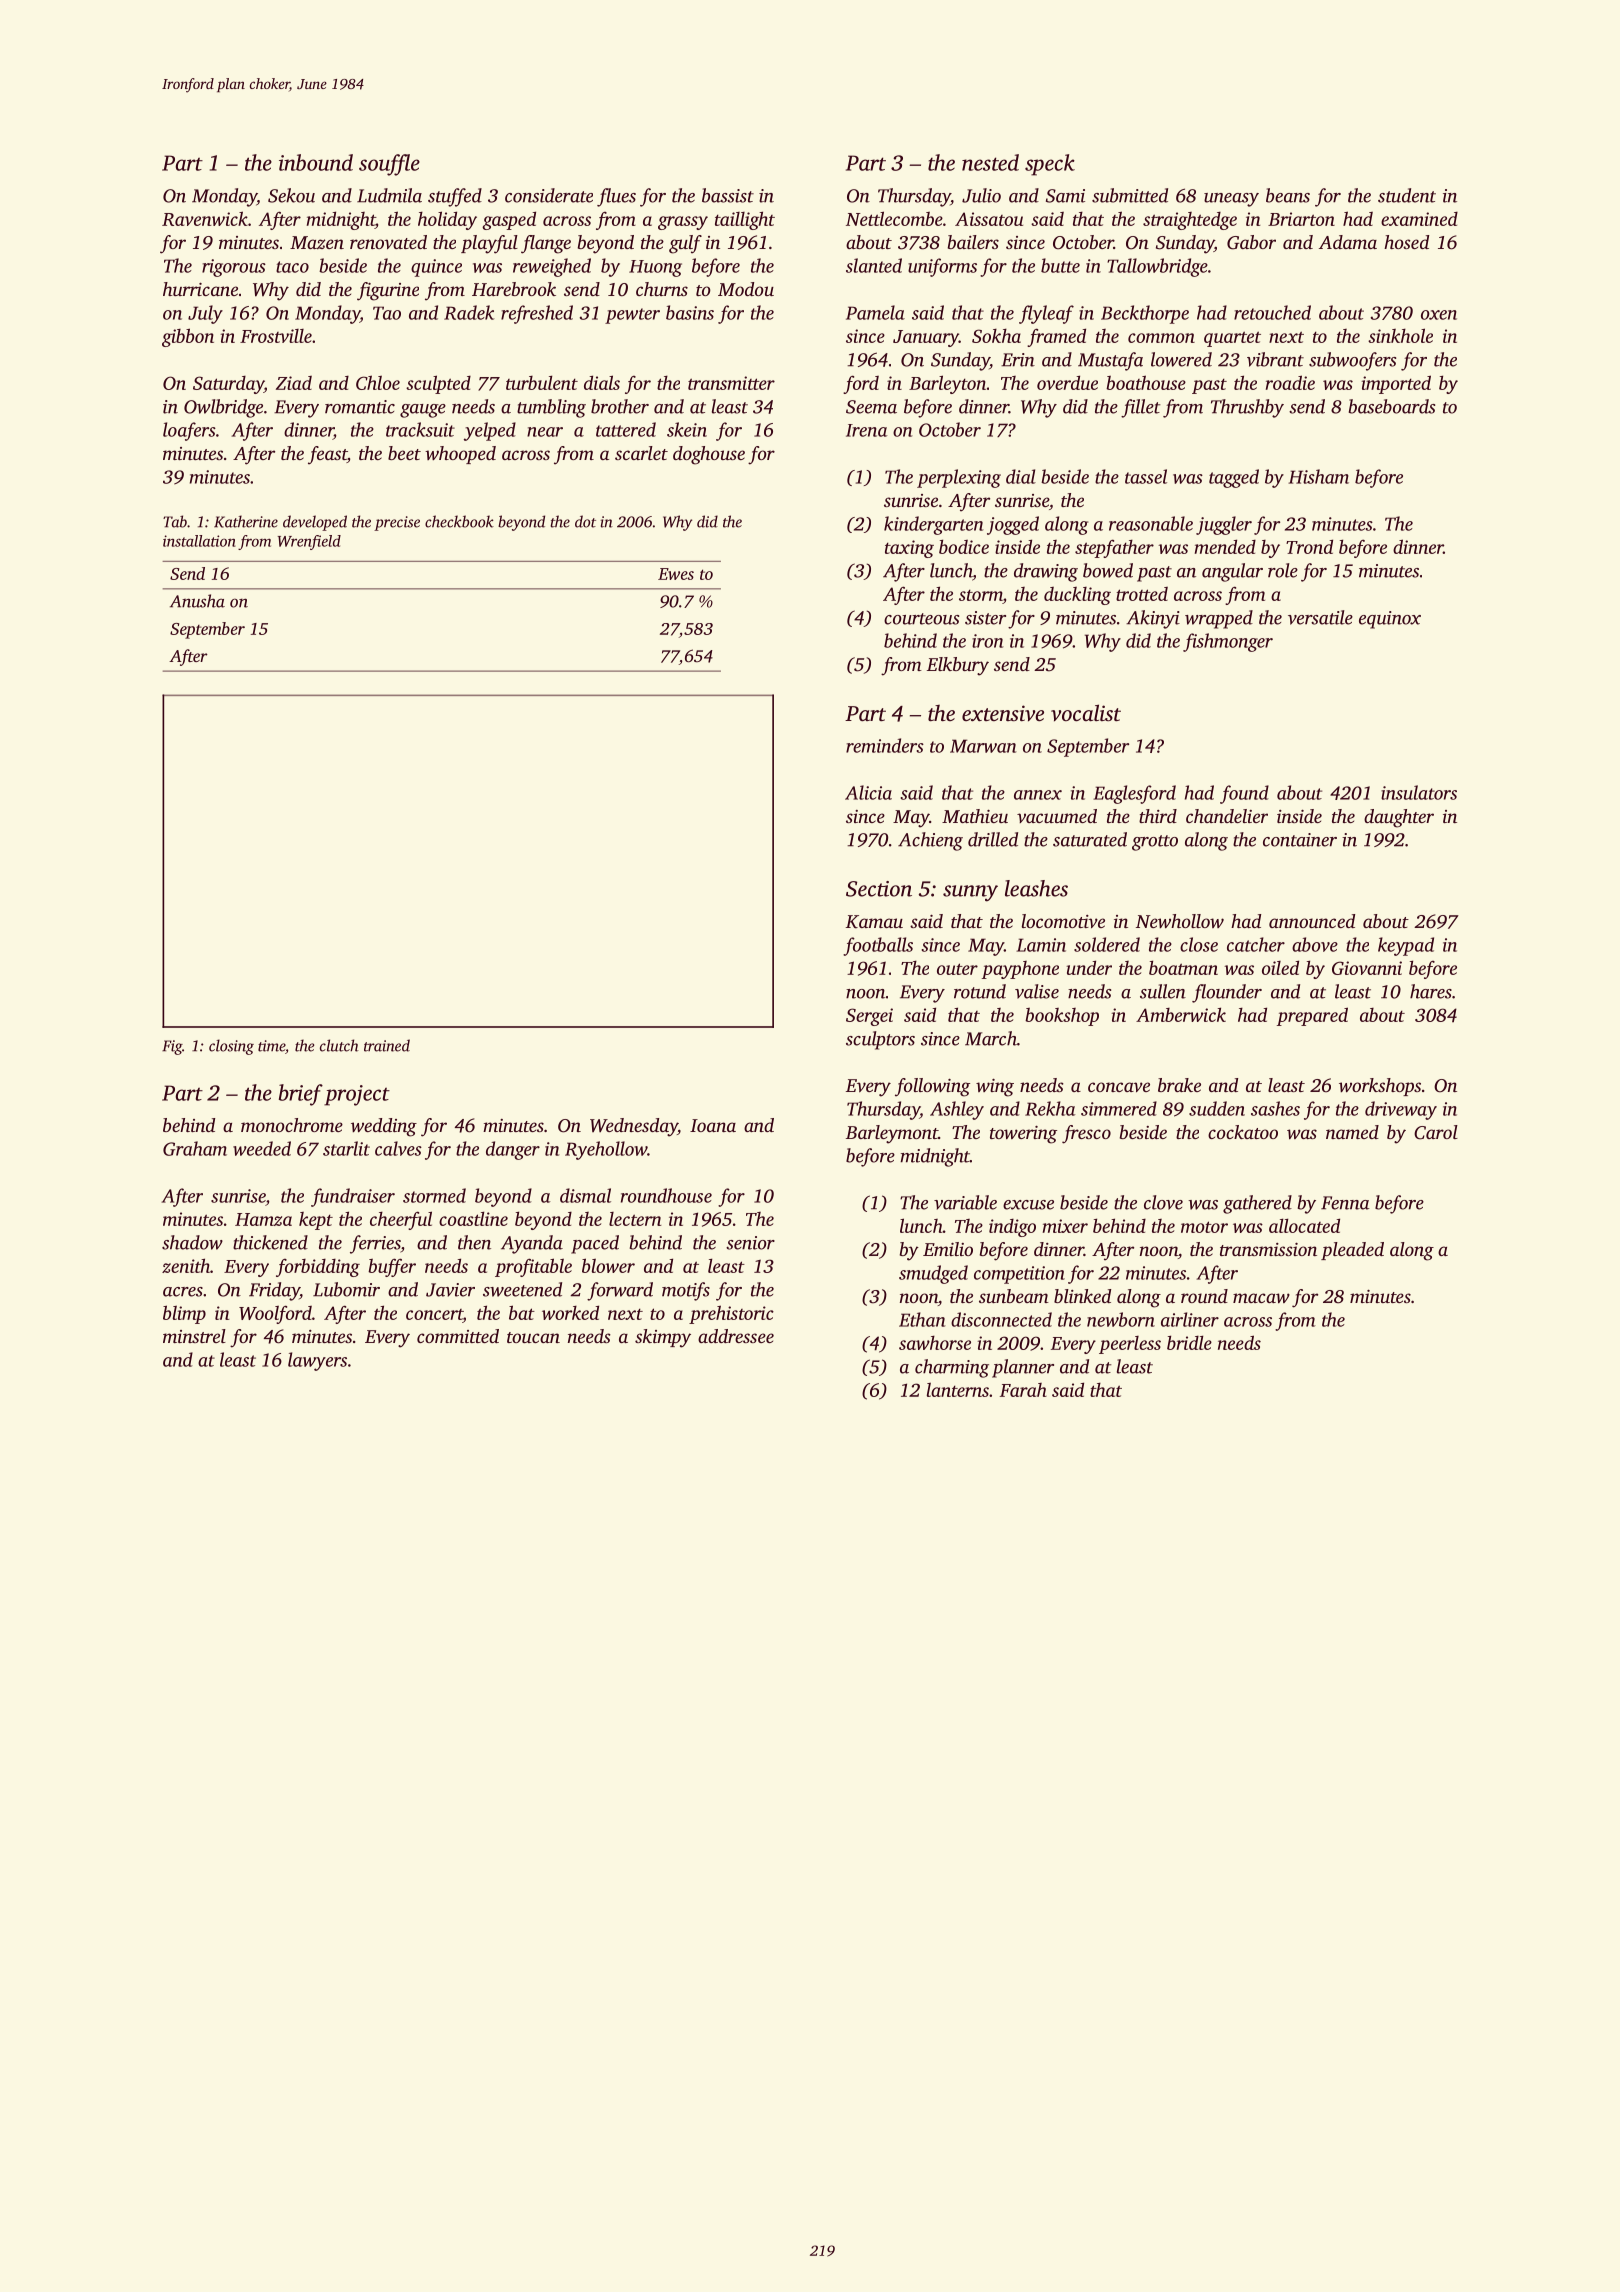 This screenshot has height=2292, width=1620. Describe the element at coordinates (389, 195) in the screenshot. I see `Ludmila` at that location.
